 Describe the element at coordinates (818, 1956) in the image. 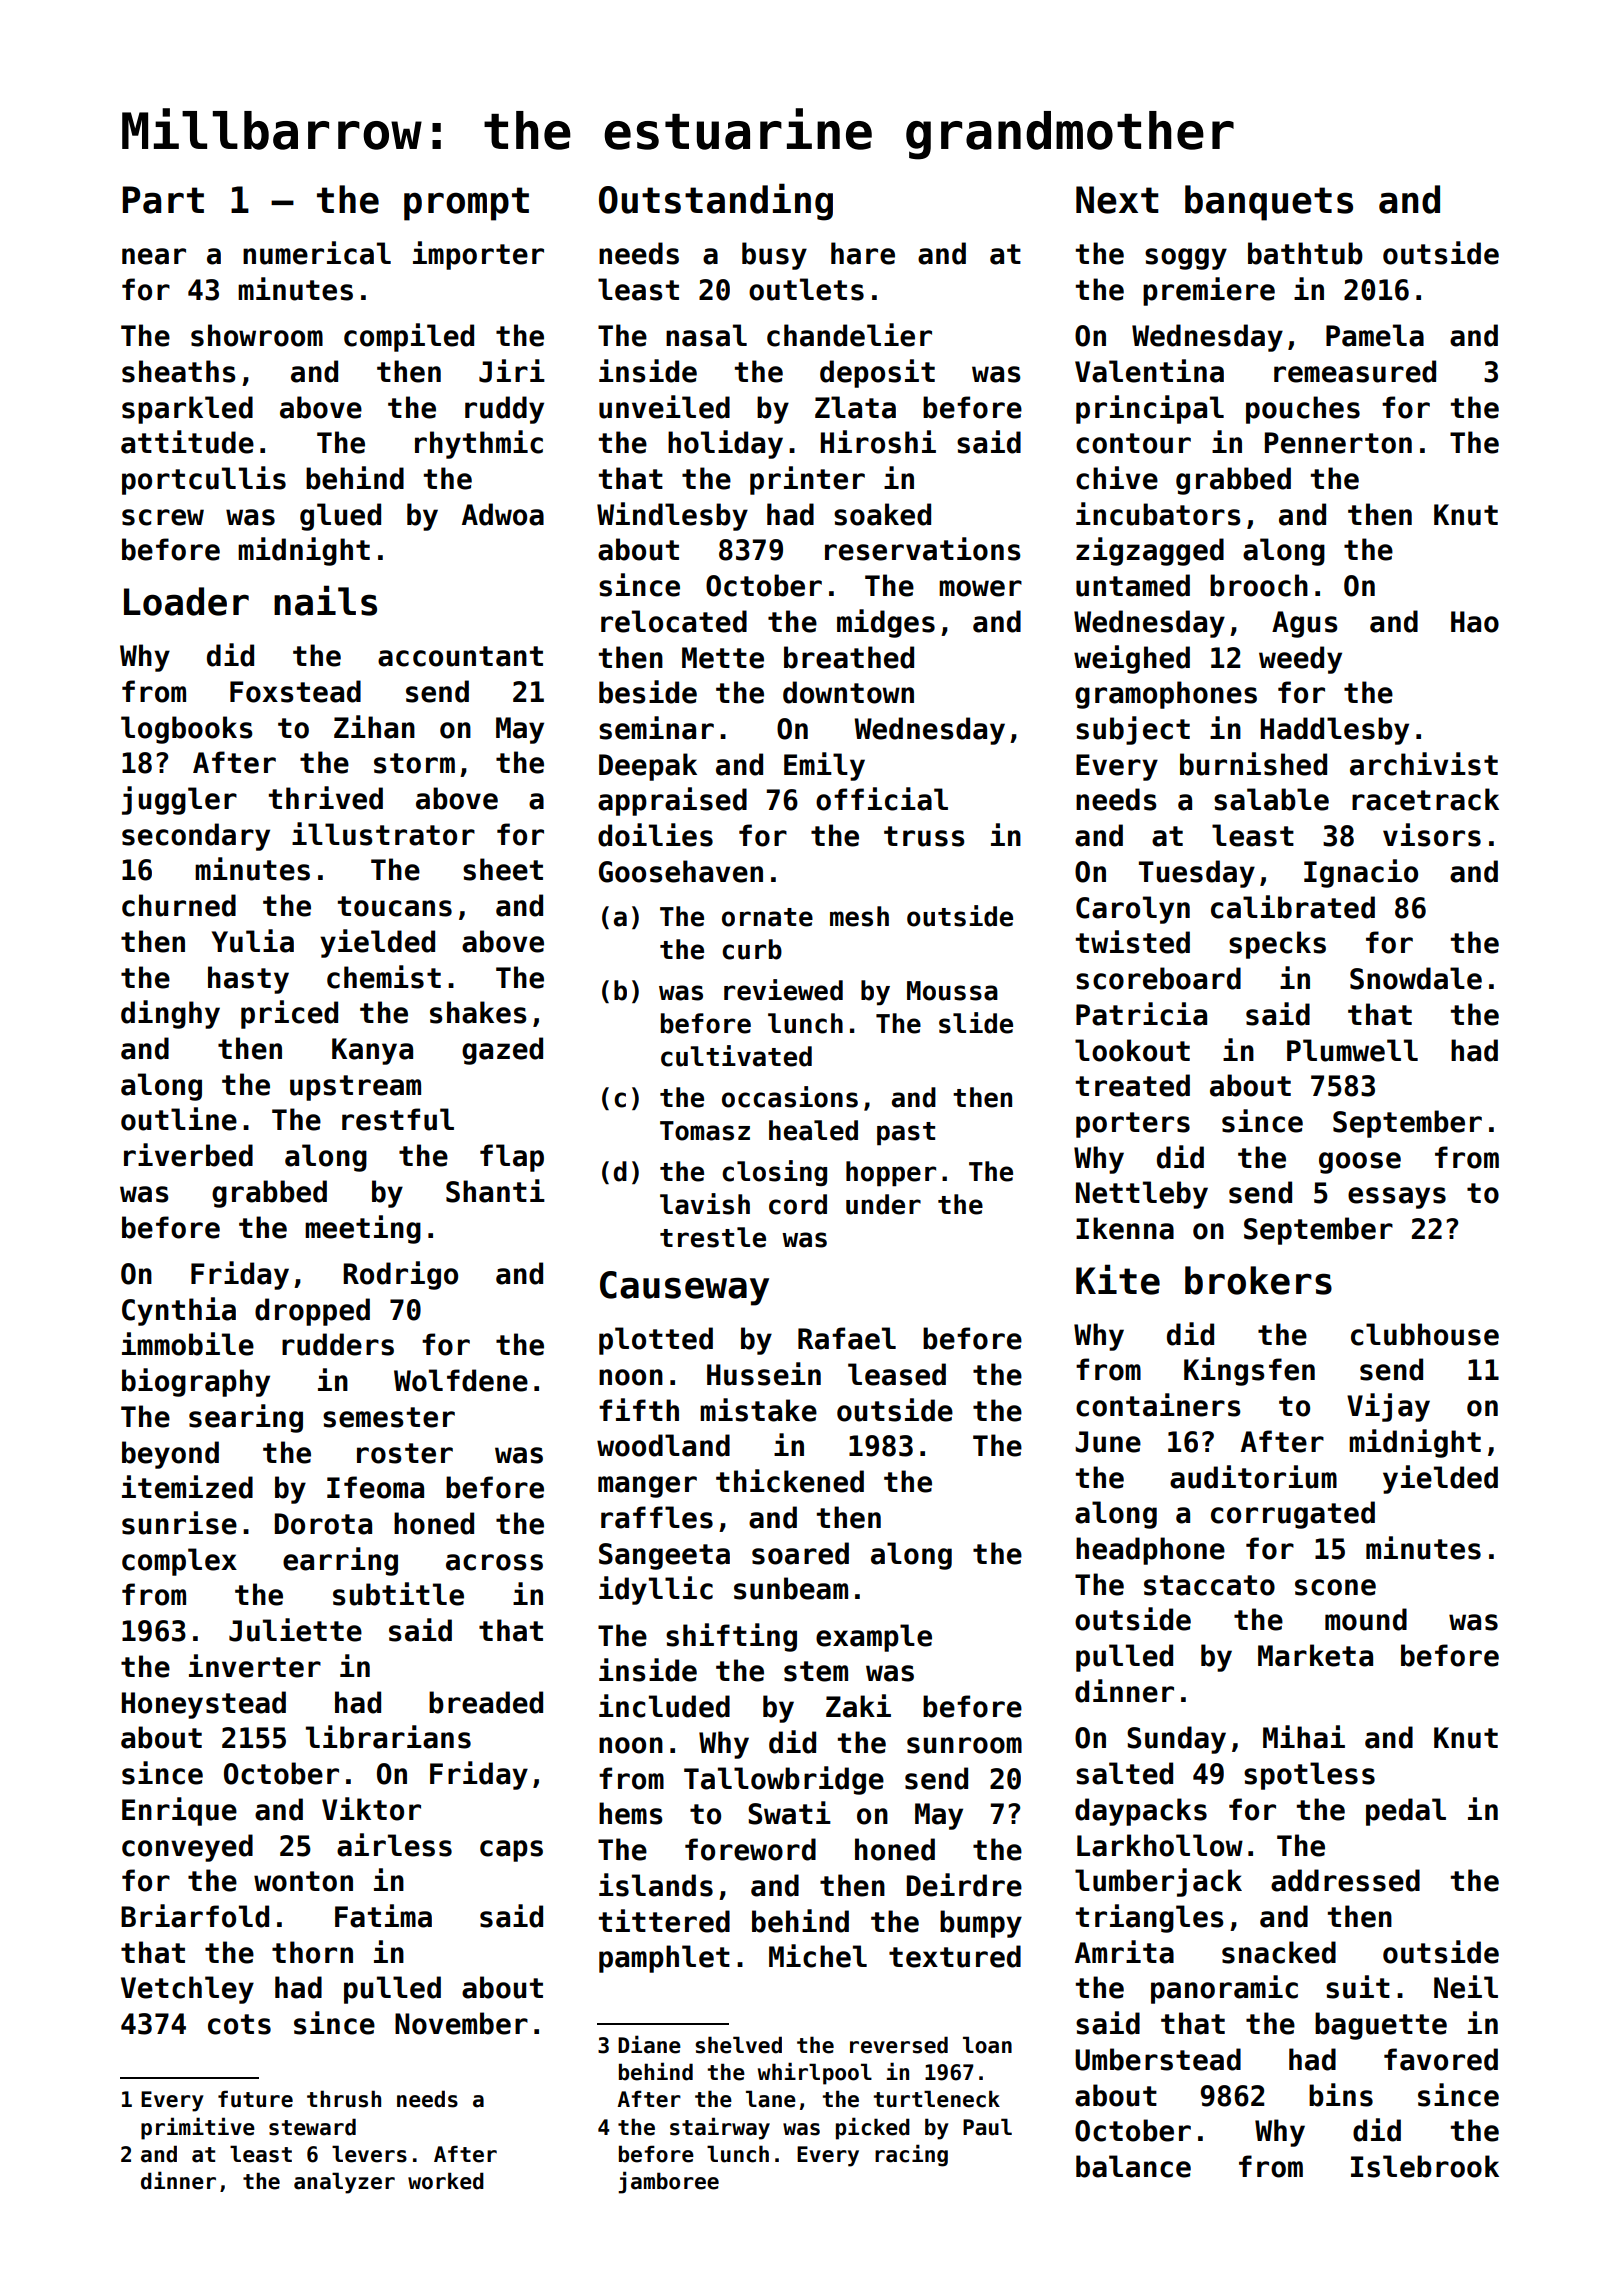

I see `Michel` at that location.
